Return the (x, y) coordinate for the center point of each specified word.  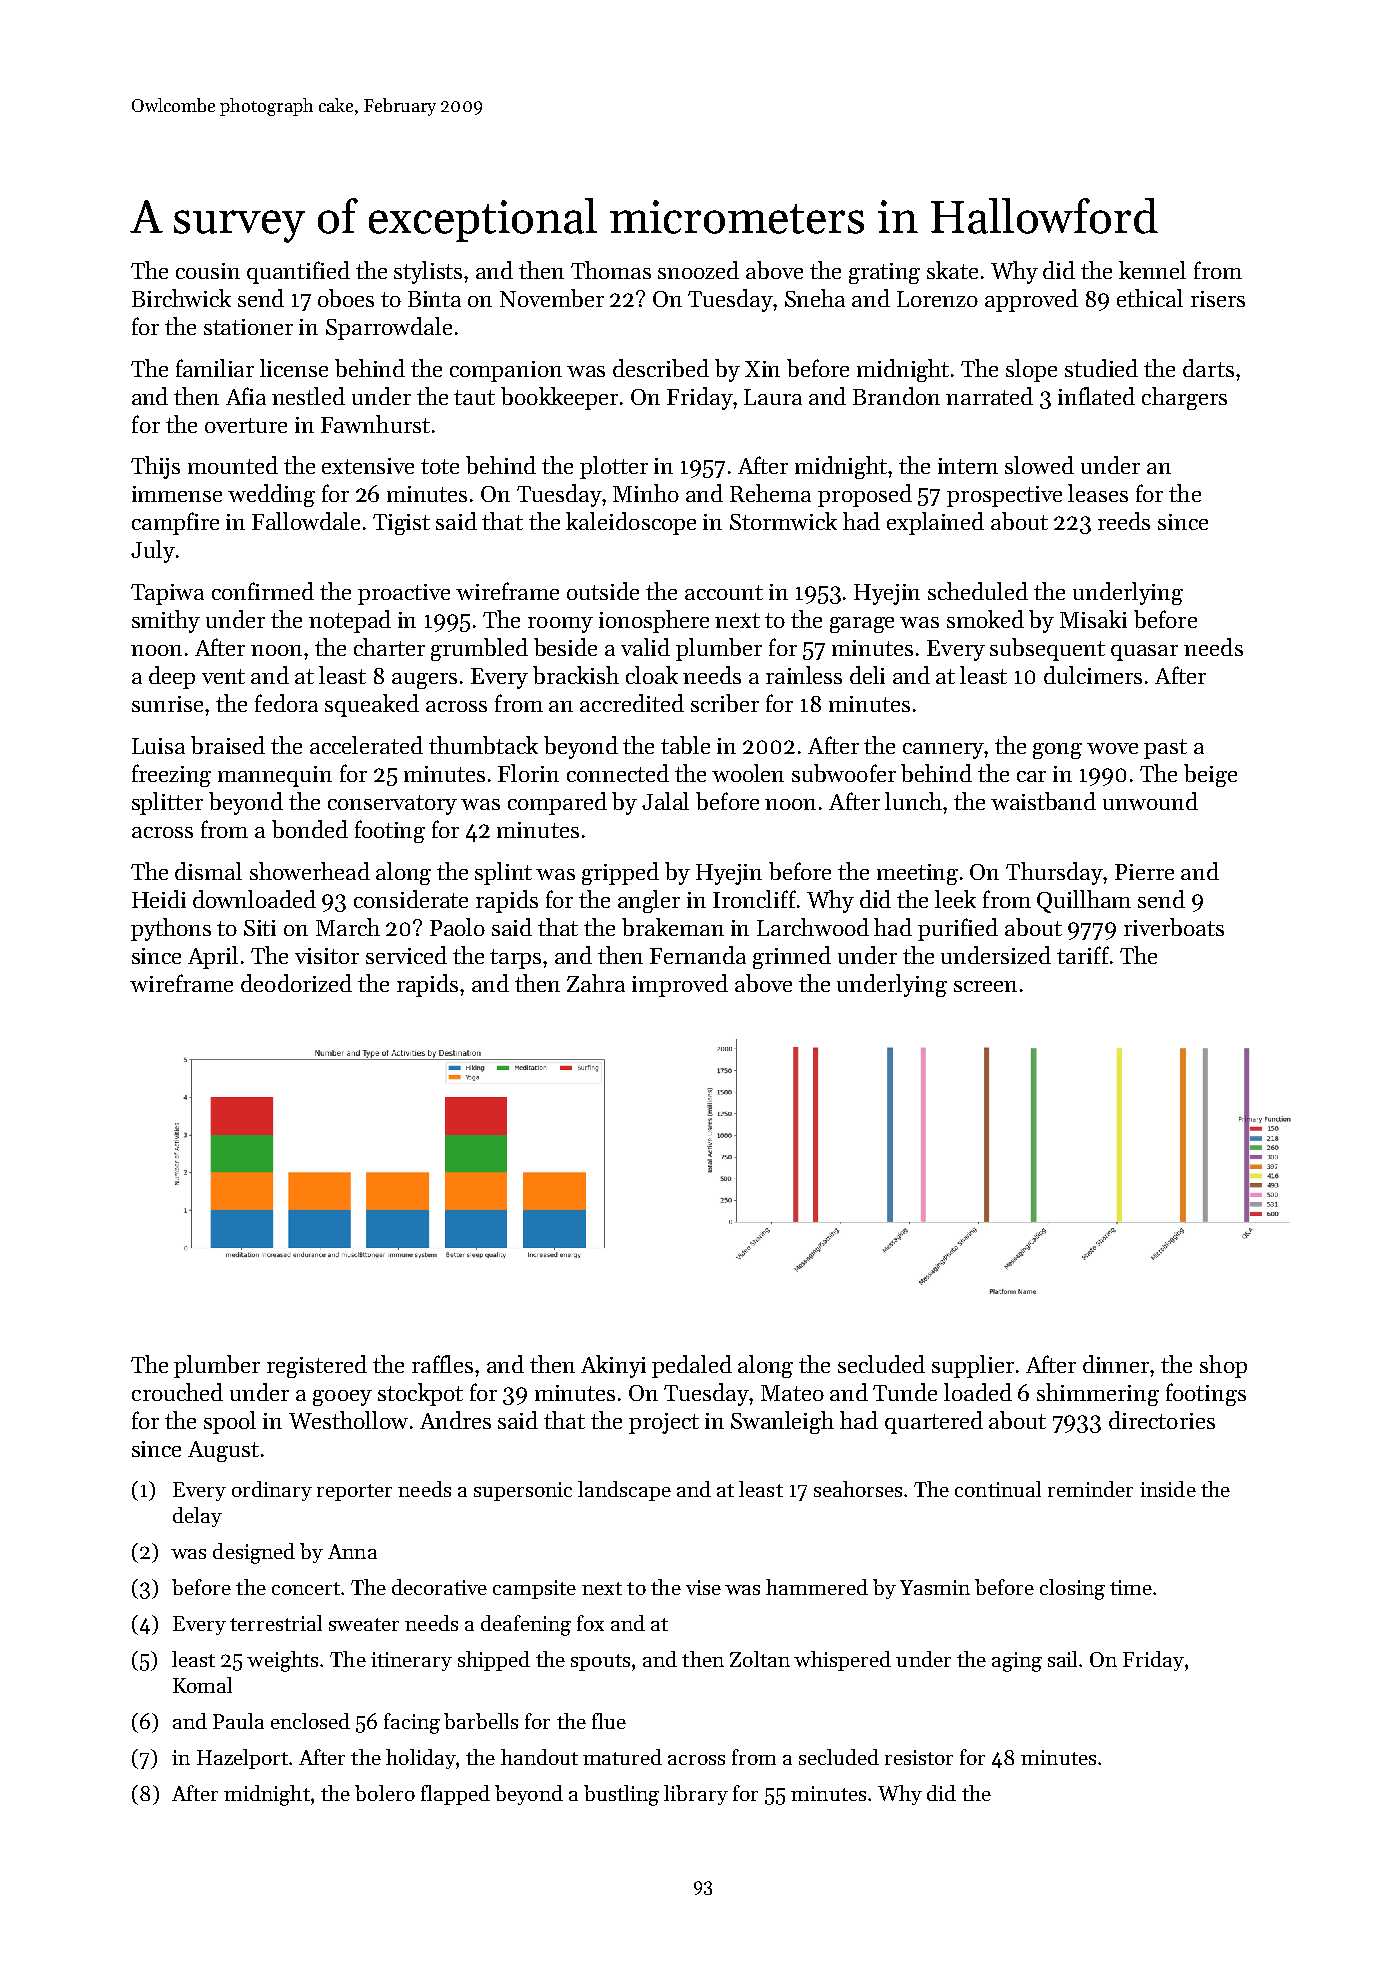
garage (862, 625)
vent (223, 676)
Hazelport (242, 1759)
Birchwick (181, 298)
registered (317, 1366)
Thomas (611, 270)
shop (1223, 1366)
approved (1031, 300)
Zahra (596, 983)
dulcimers (1093, 675)
